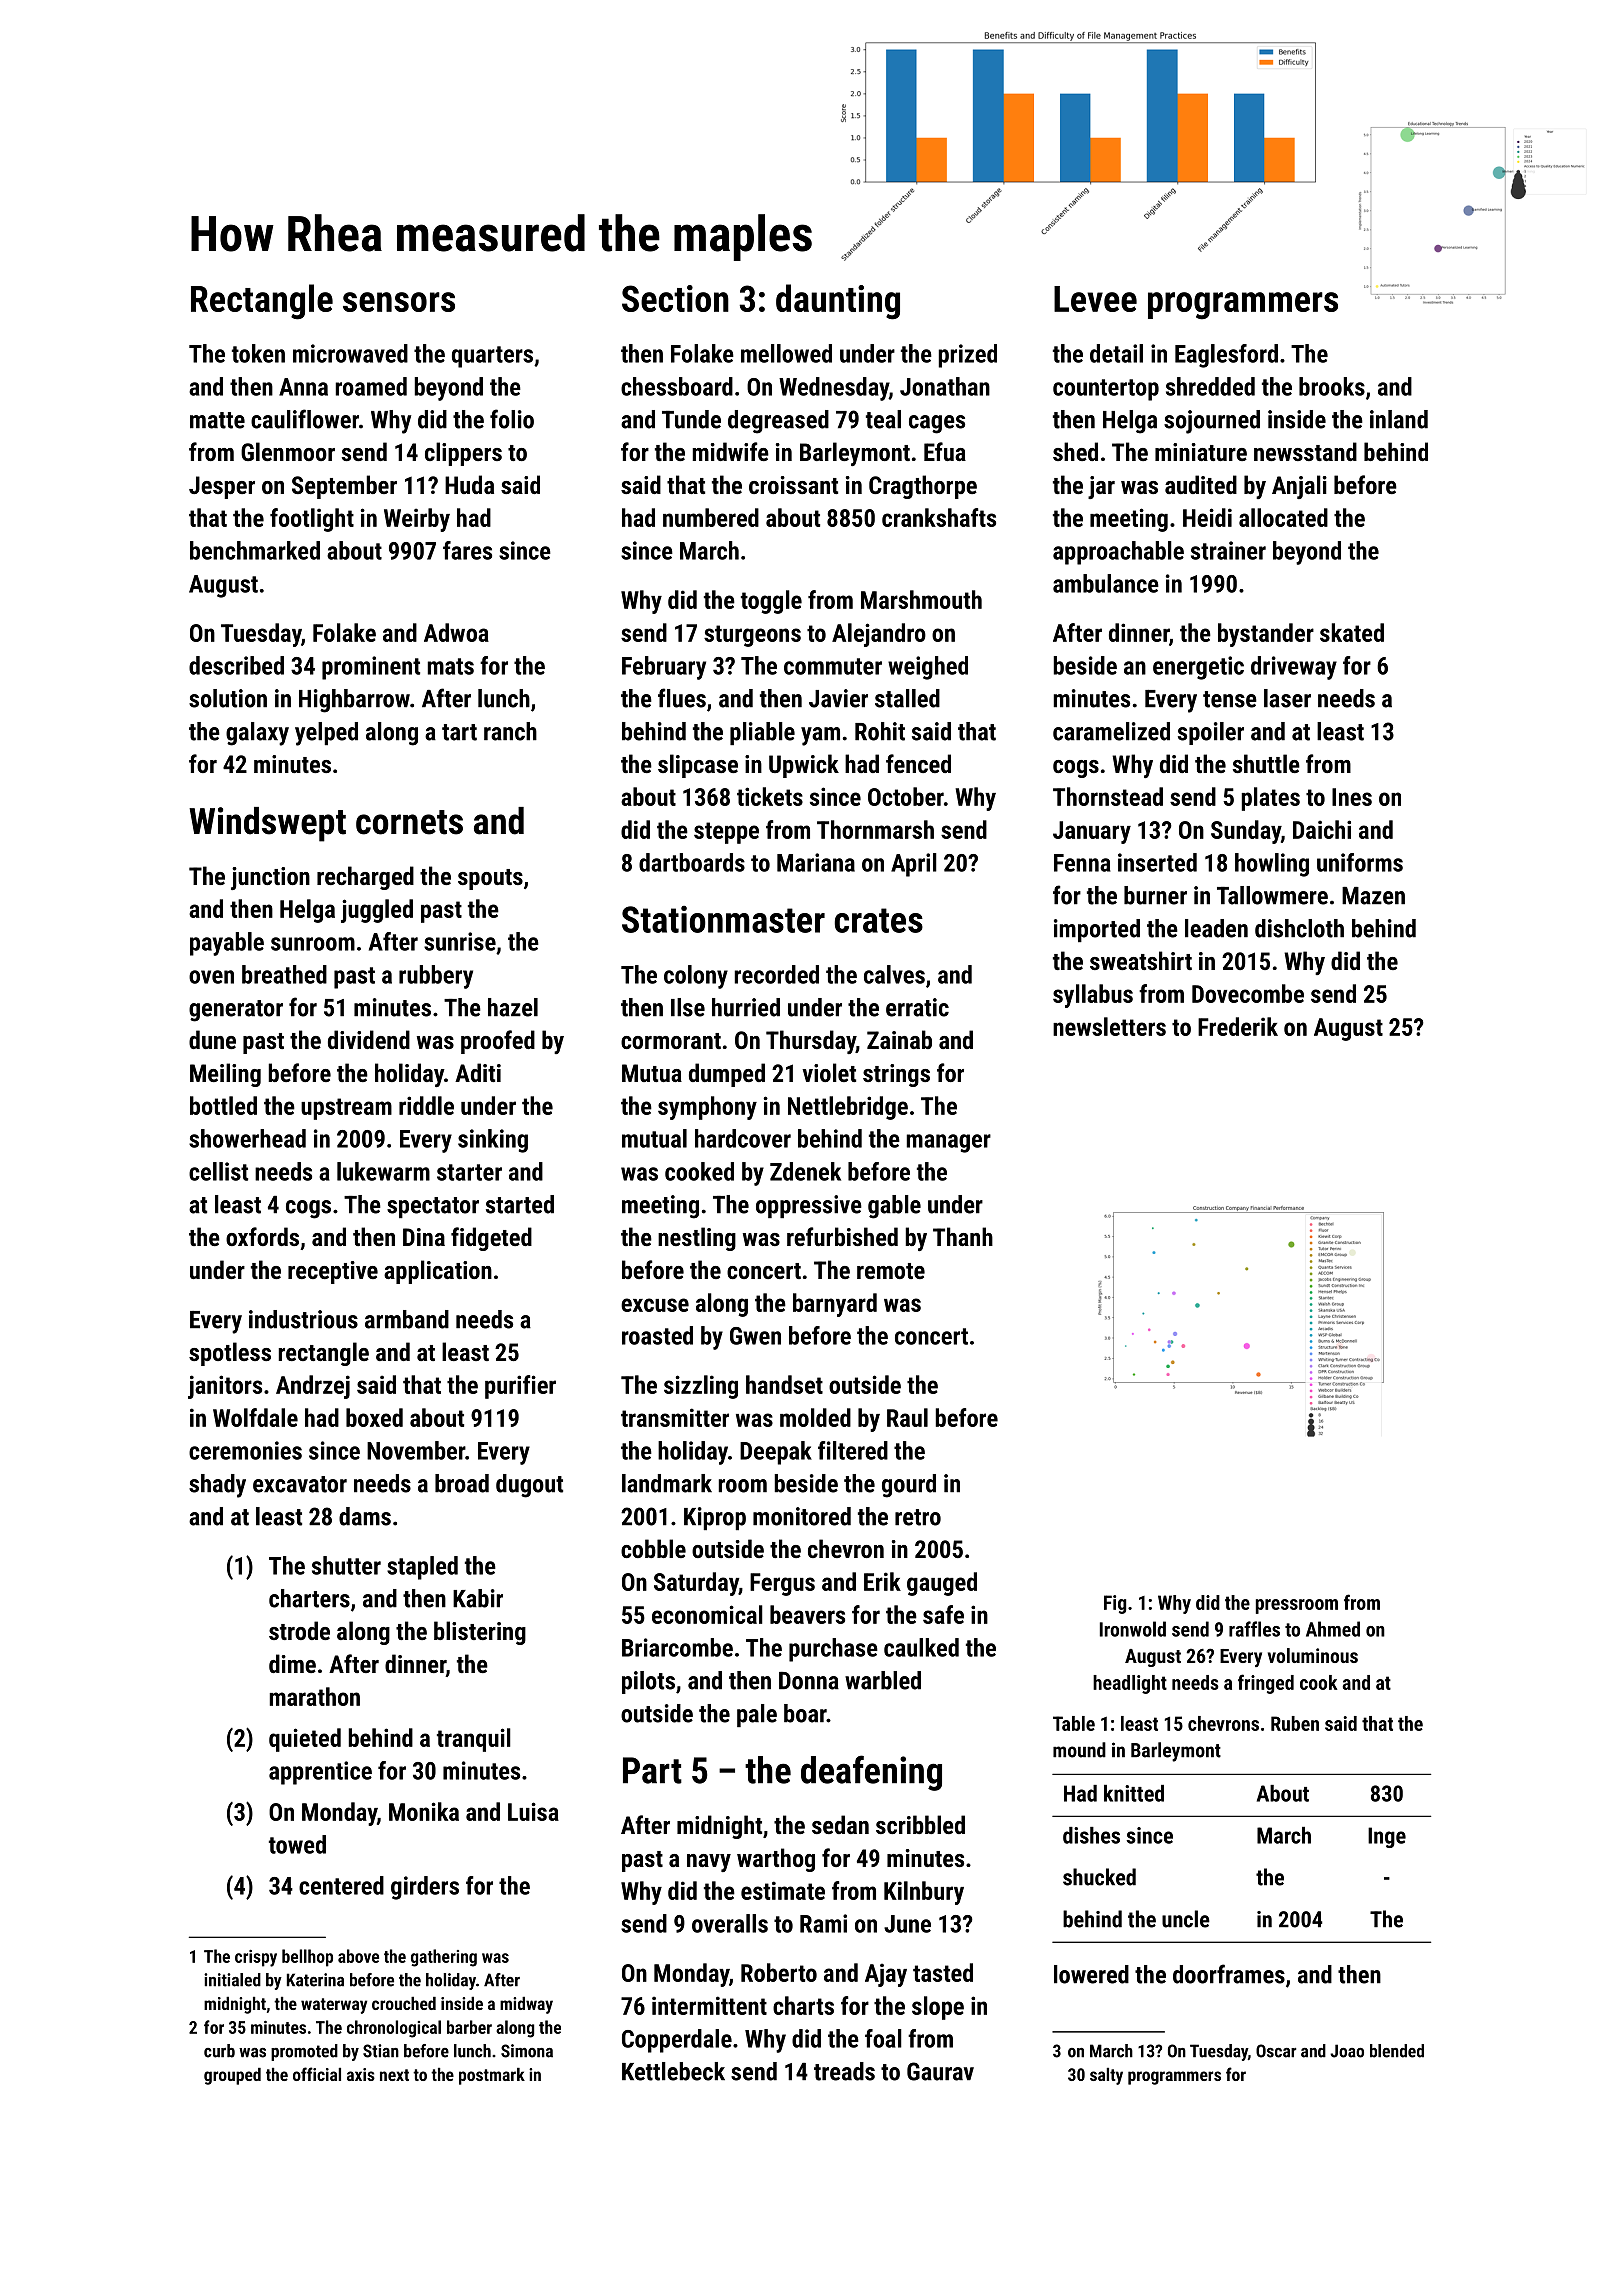 The height and width of the screenshot is (2292, 1620). What do you see at coordinates (776, 1860) in the screenshot?
I see `warthog` at bounding box center [776, 1860].
